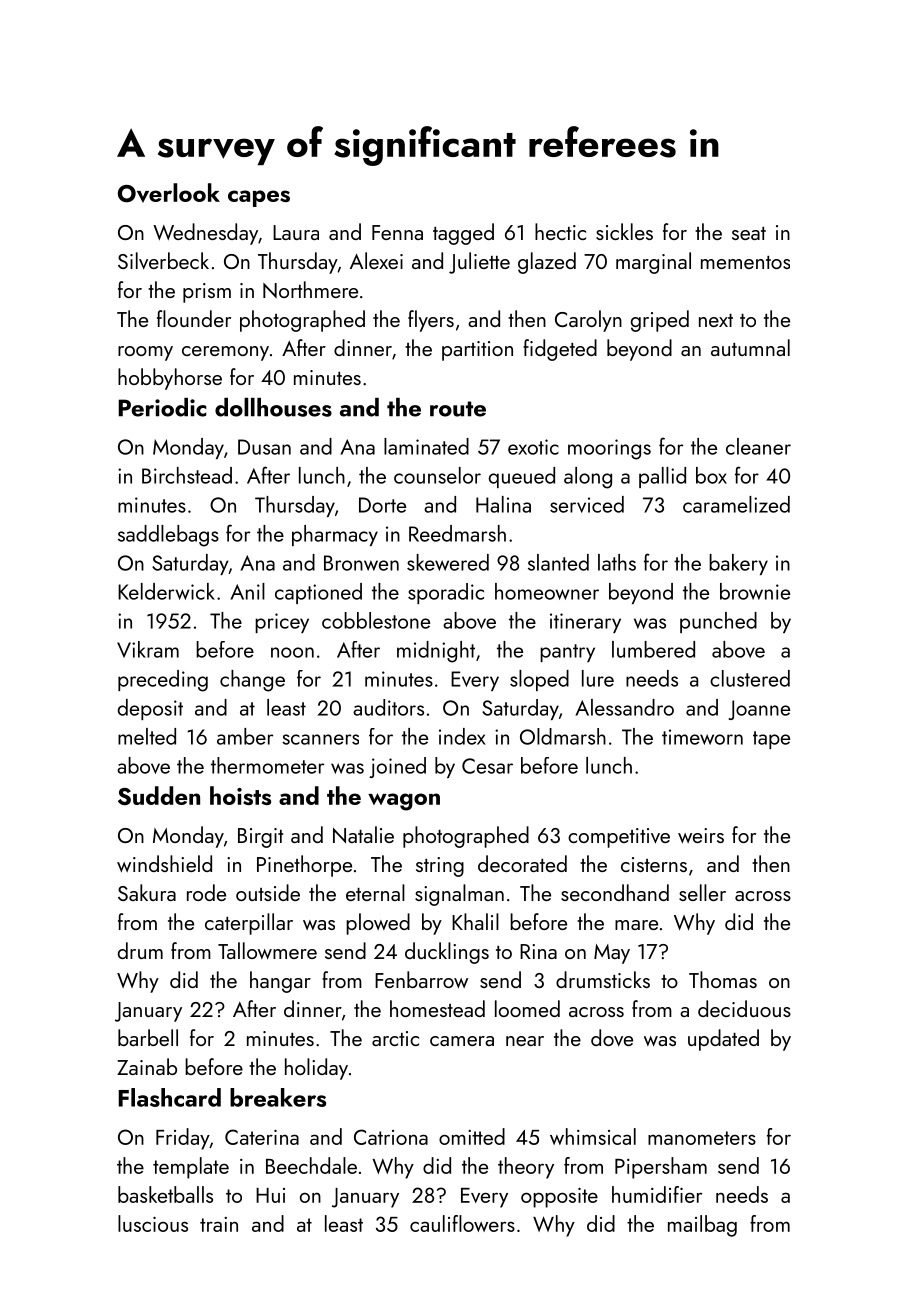  What do you see at coordinates (560, 350) in the screenshot?
I see `fidgeted` at bounding box center [560, 350].
